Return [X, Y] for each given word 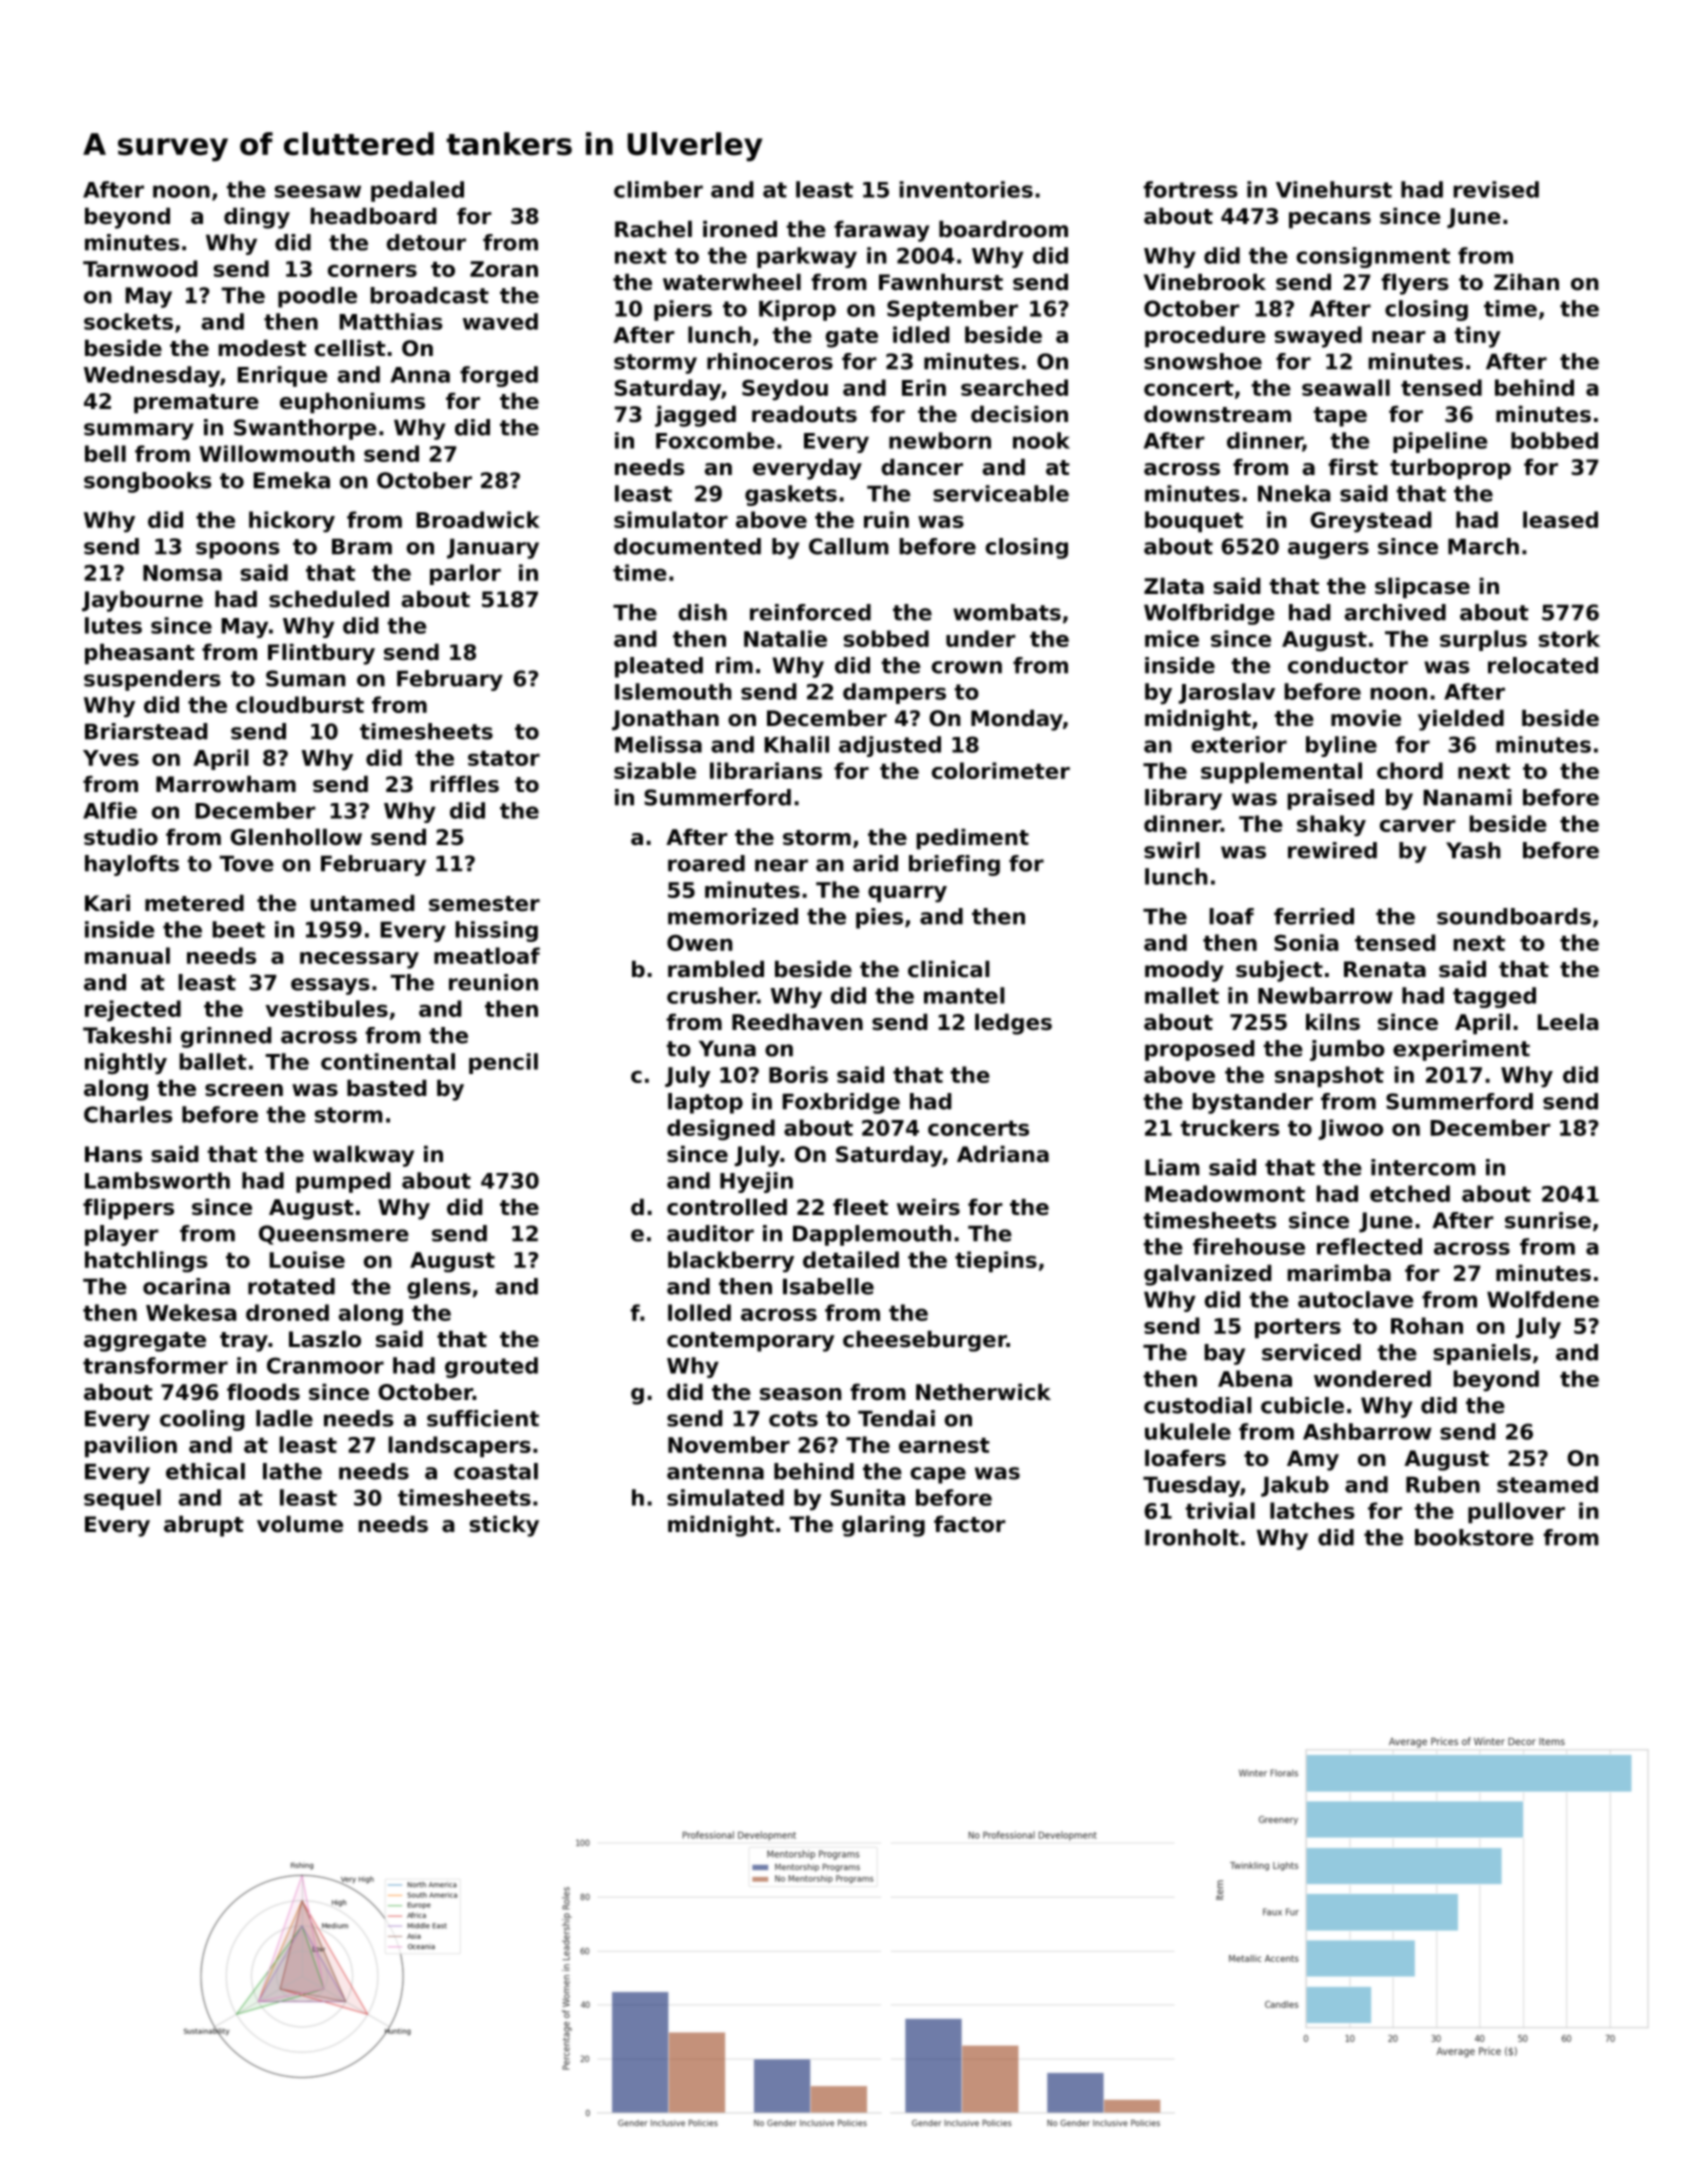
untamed [362, 903]
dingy [257, 218]
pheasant [140, 654]
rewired [1332, 850]
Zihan [1526, 282]
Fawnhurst [941, 282]
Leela [1568, 1022]
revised [1496, 189]
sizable [655, 770]
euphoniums [352, 403]
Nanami [1467, 797]
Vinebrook [1205, 282]
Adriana [1003, 1154]
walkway [363, 1156]
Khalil [796, 744]
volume [300, 1524]
